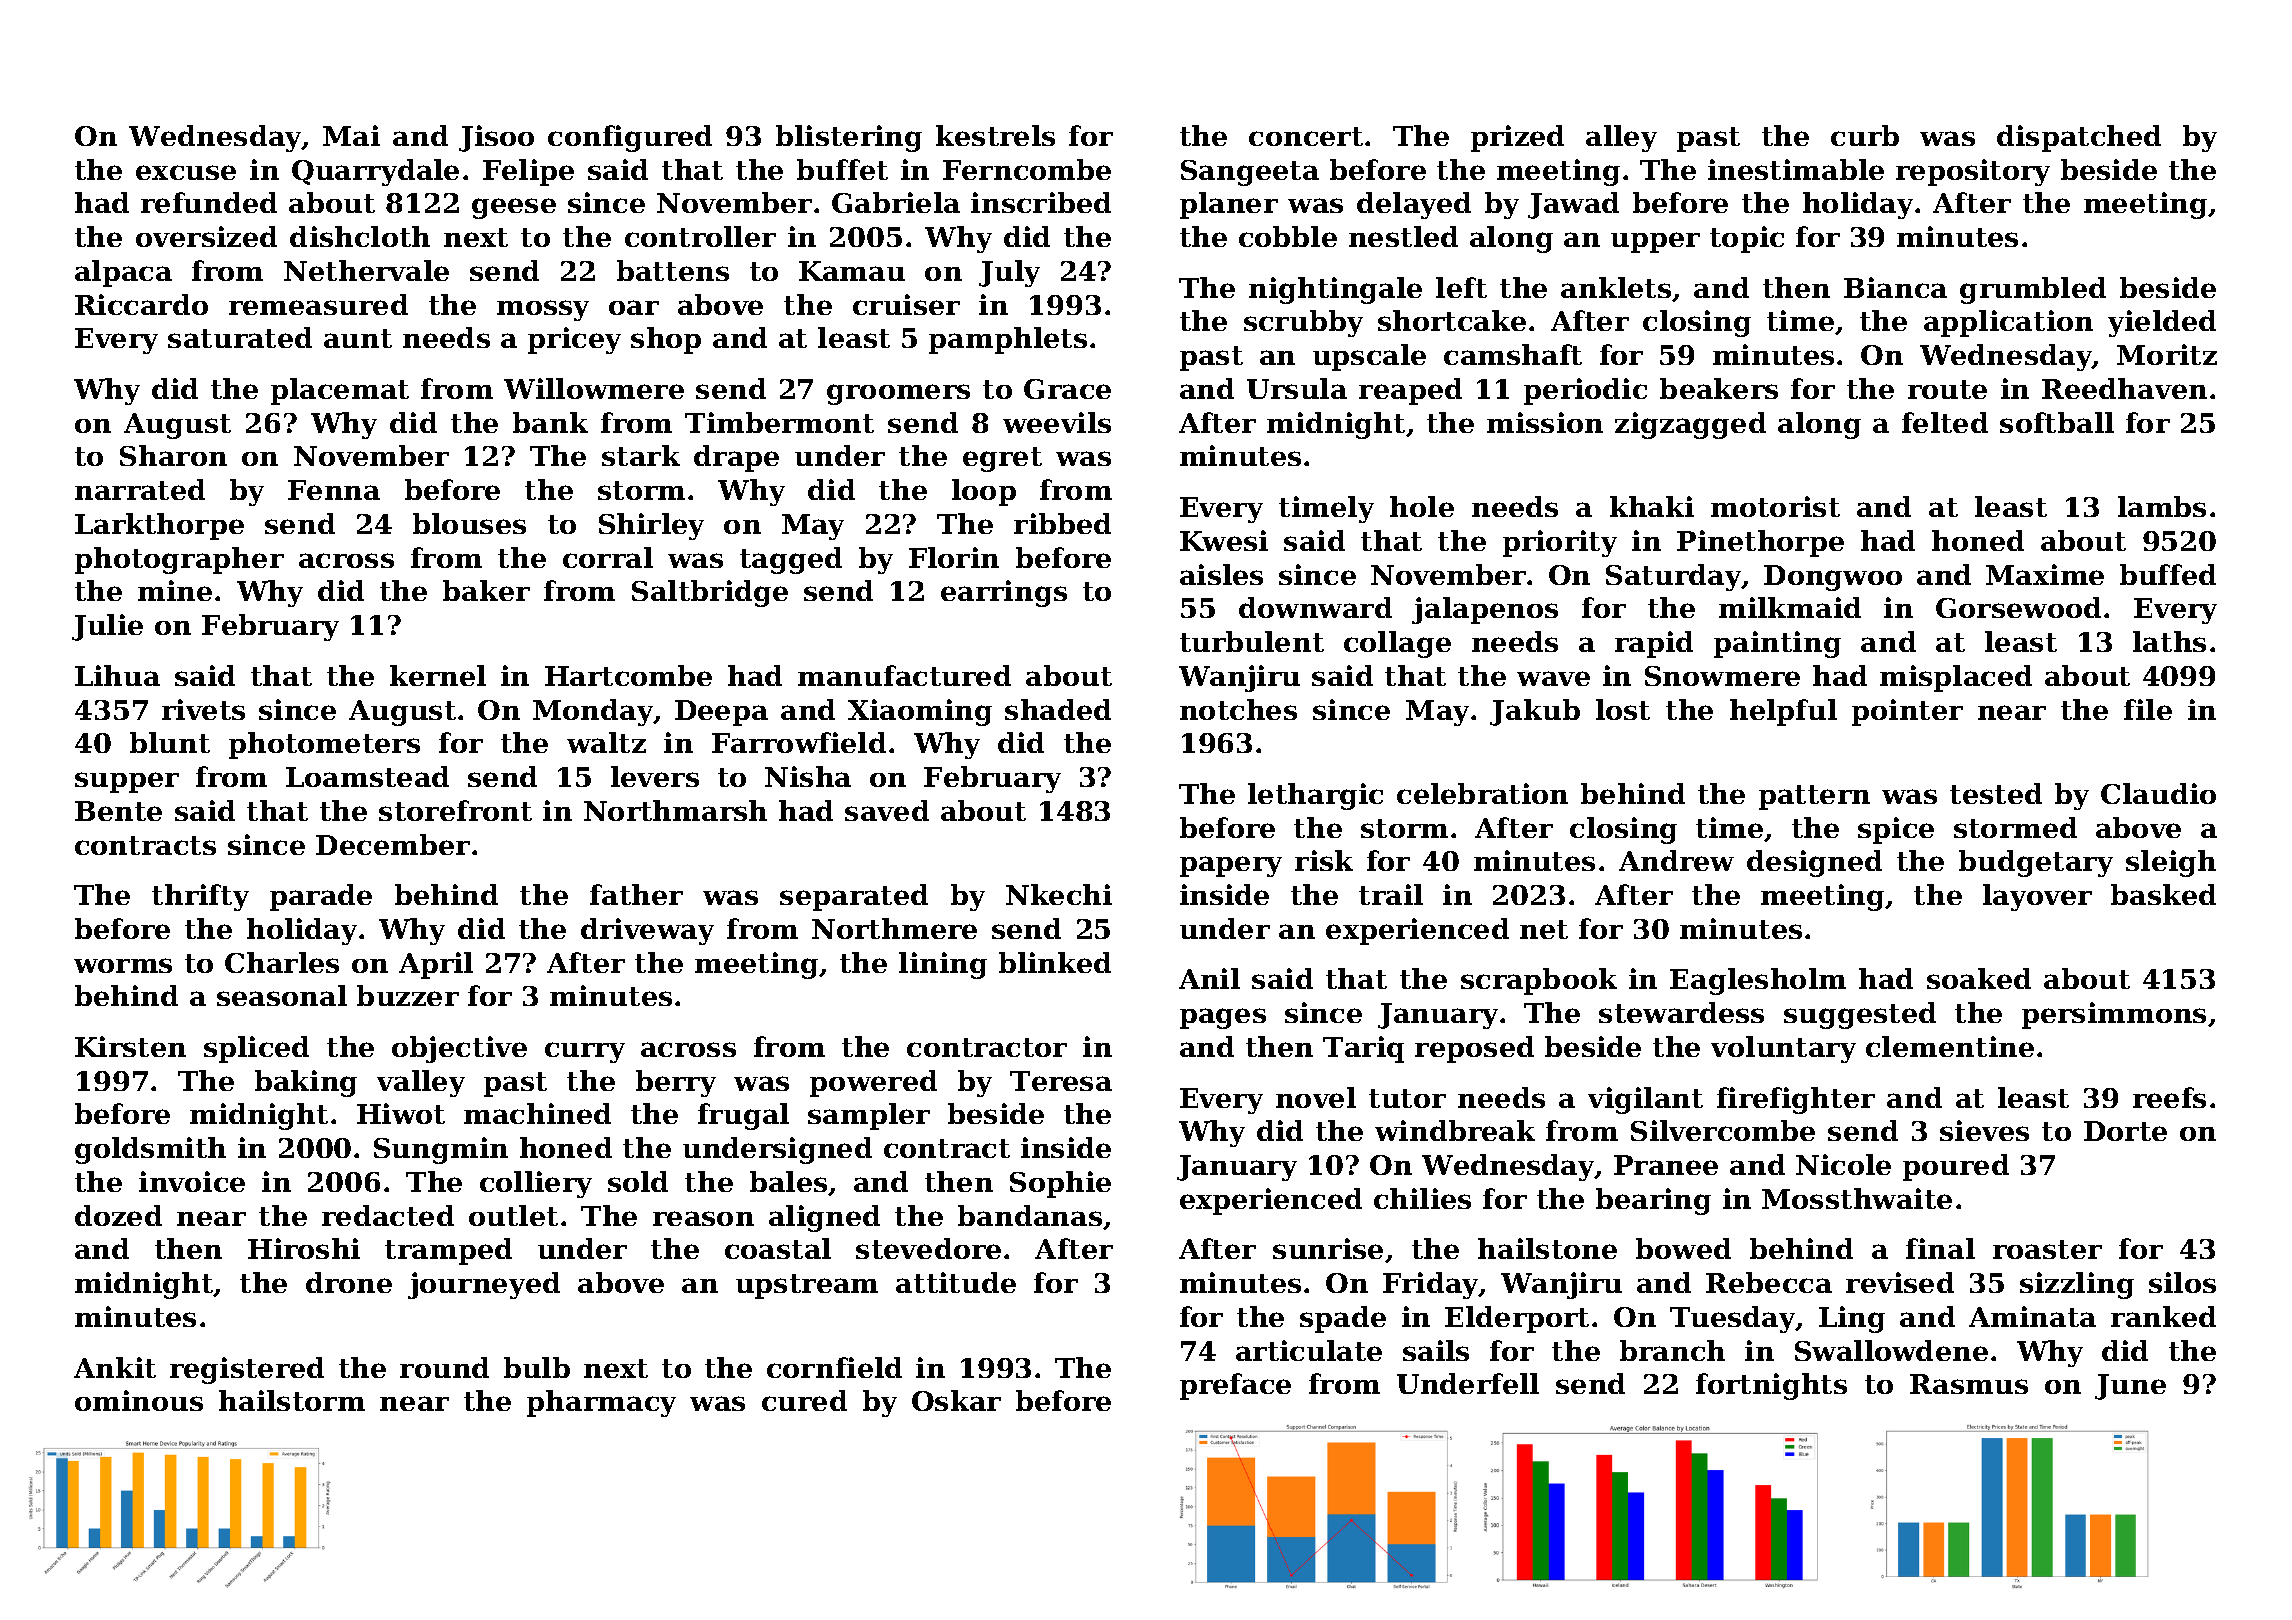 The width and height of the page is (2292, 1620). I want to click on Gabriela, so click(896, 202).
